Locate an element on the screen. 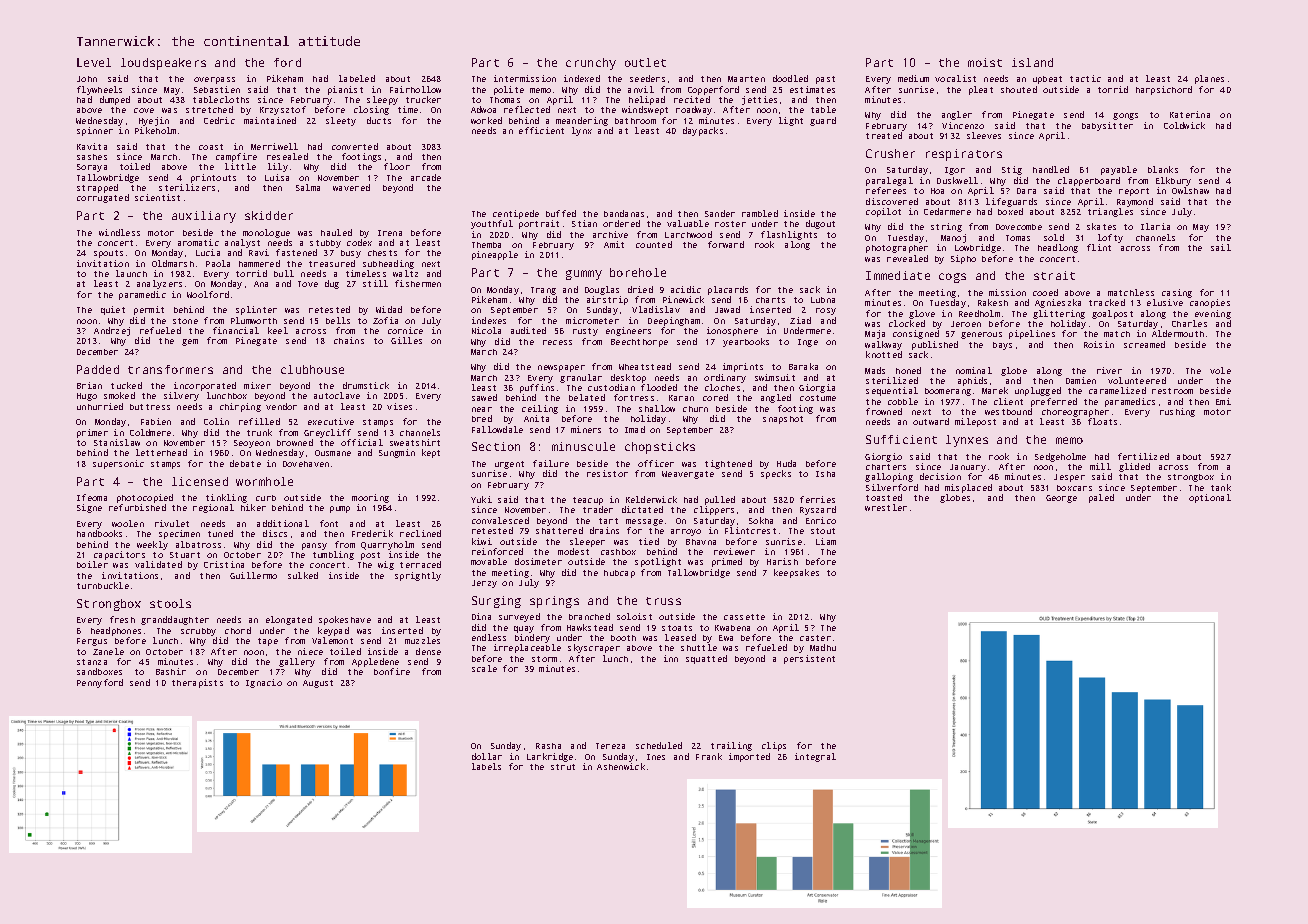 This screenshot has width=1308, height=924. Ifeoma is located at coordinates (92, 497).
